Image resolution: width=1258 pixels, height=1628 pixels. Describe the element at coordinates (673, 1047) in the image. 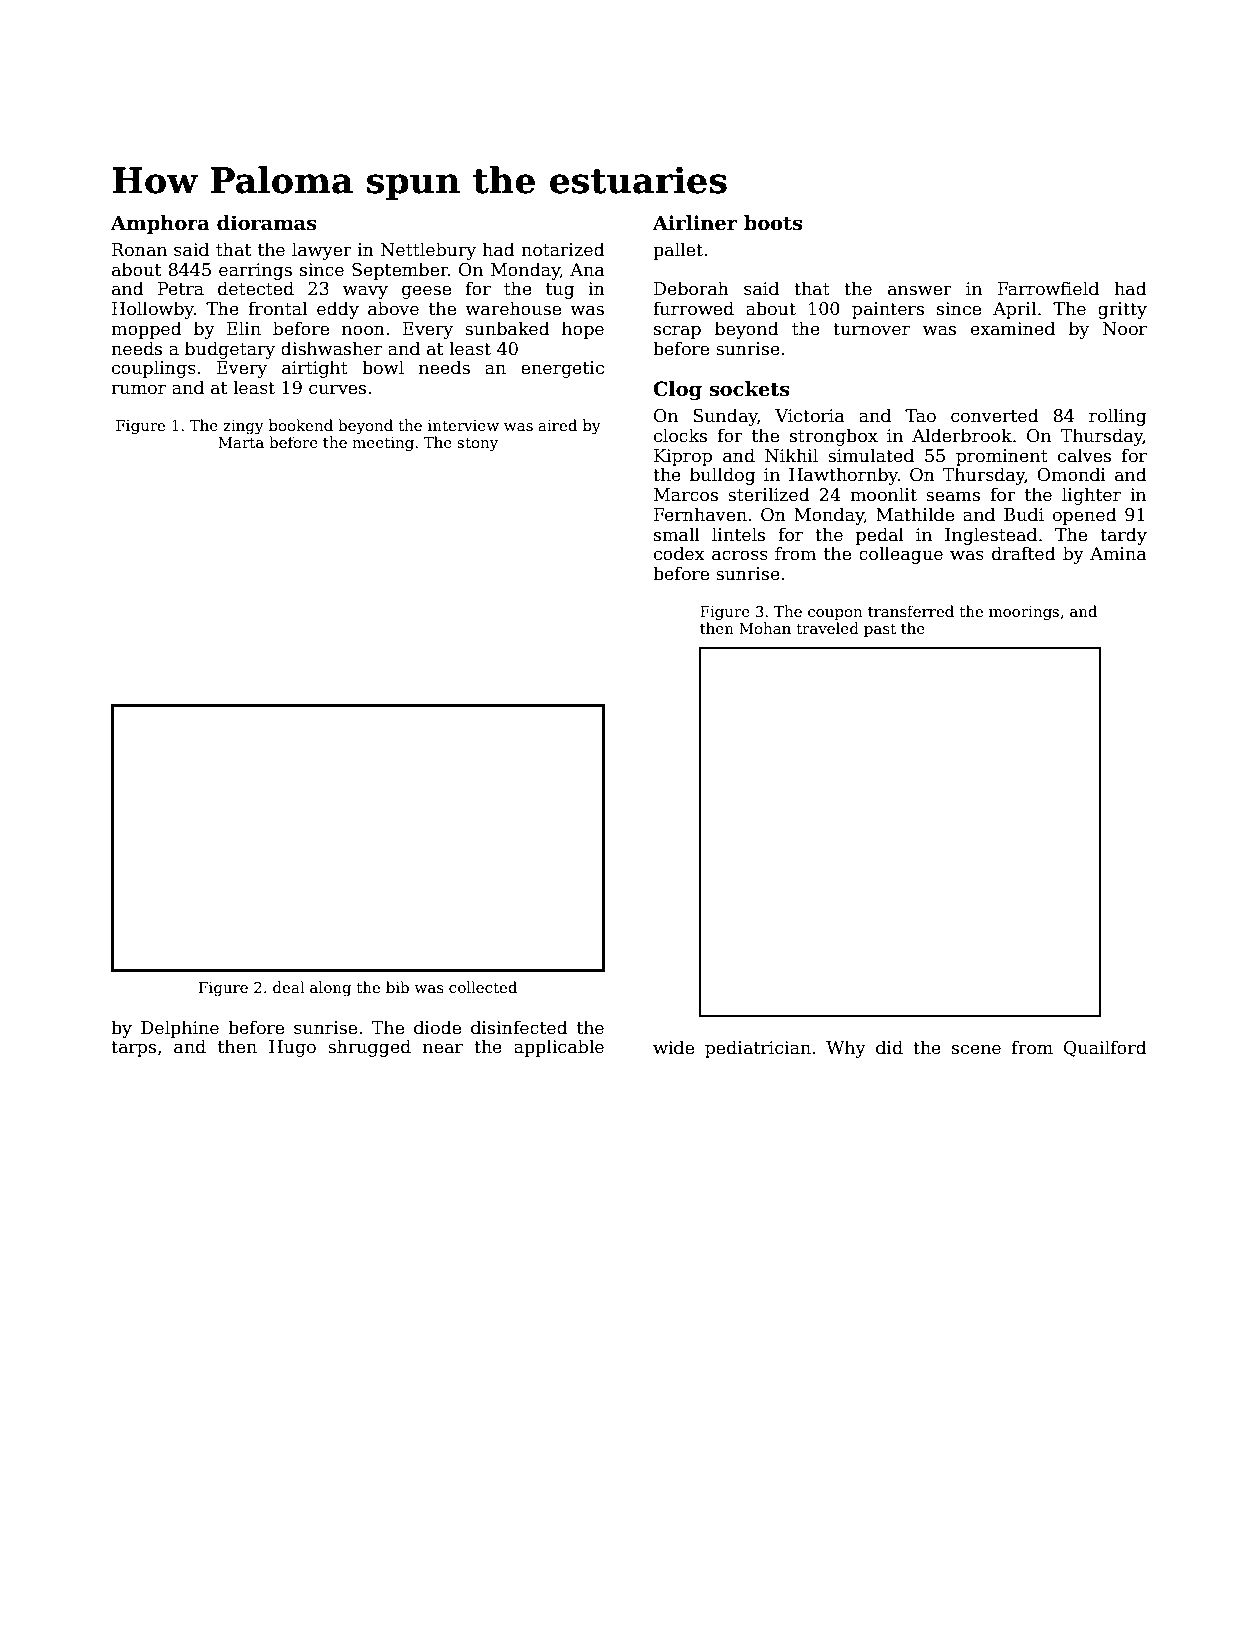

I see `wide` at that location.
